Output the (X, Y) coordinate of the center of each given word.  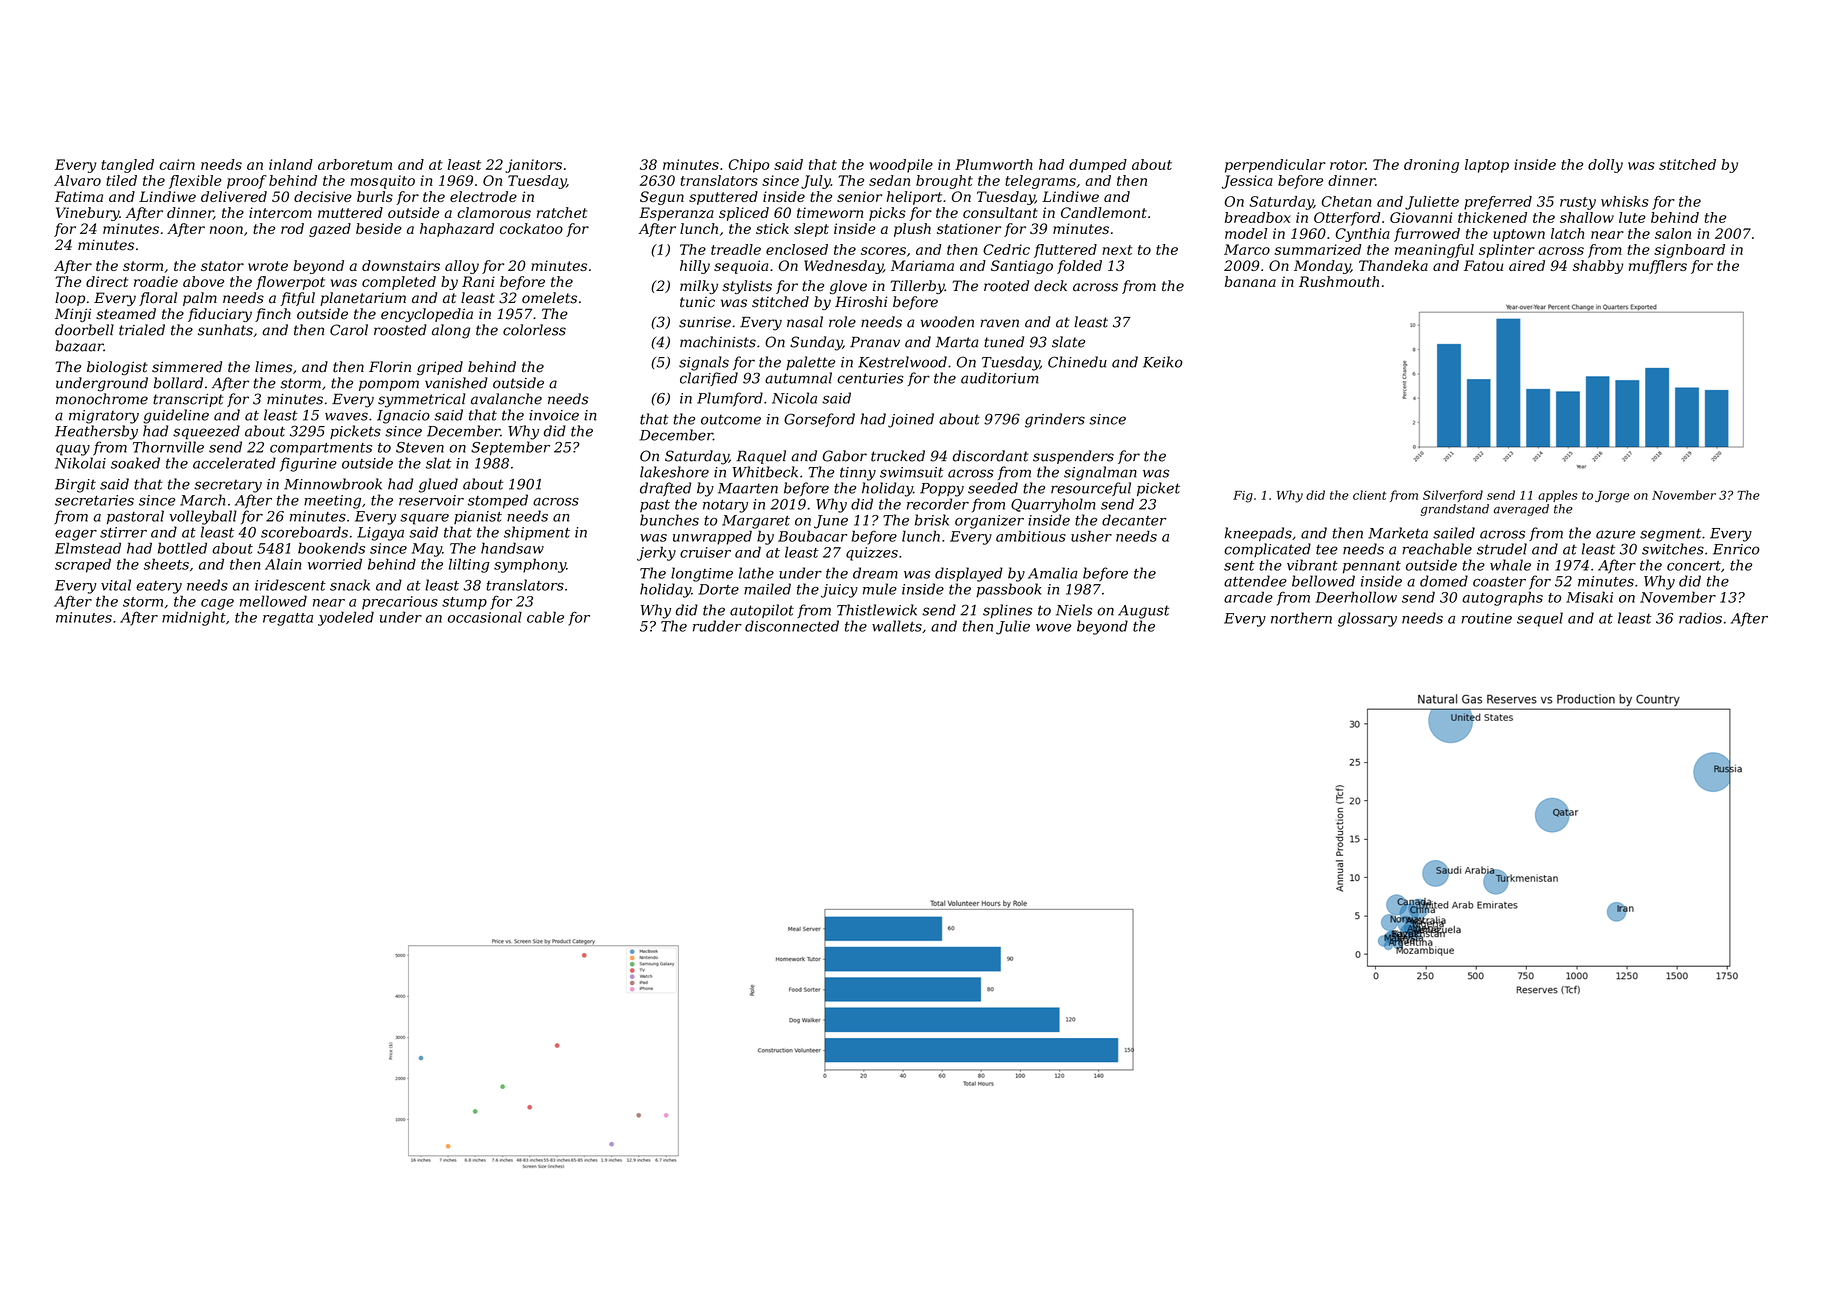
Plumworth (994, 164)
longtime (702, 574)
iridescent (290, 585)
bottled (182, 548)
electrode (483, 196)
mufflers (1658, 267)
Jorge (1612, 497)
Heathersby (96, 432)
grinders (1055, 420)
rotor (1347, 165)
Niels (1074, 610)
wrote (268, 266)
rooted (1006, 286)
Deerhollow (1356, 597)
